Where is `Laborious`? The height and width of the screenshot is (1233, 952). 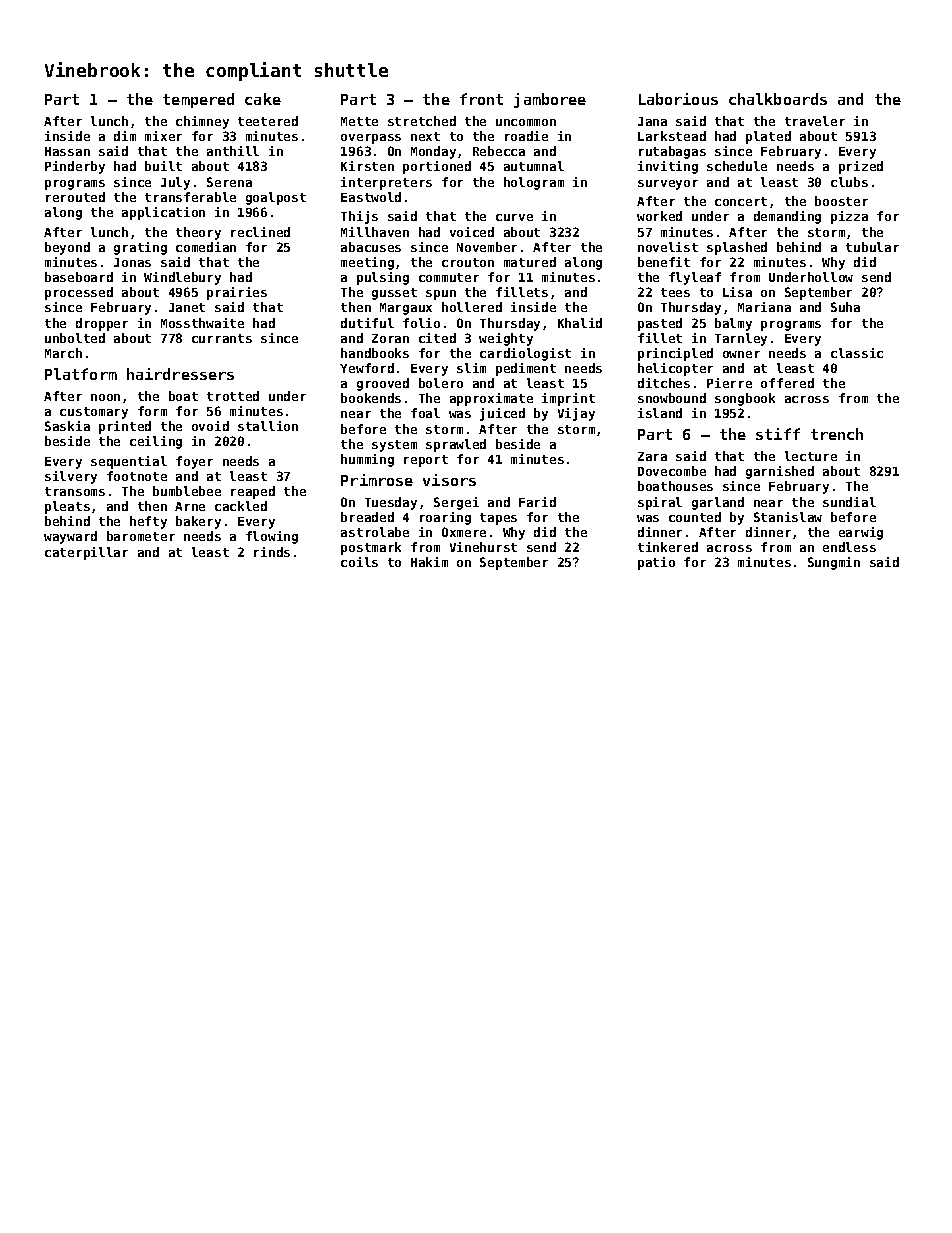 Laborious is located at coordinates (678, 99).
